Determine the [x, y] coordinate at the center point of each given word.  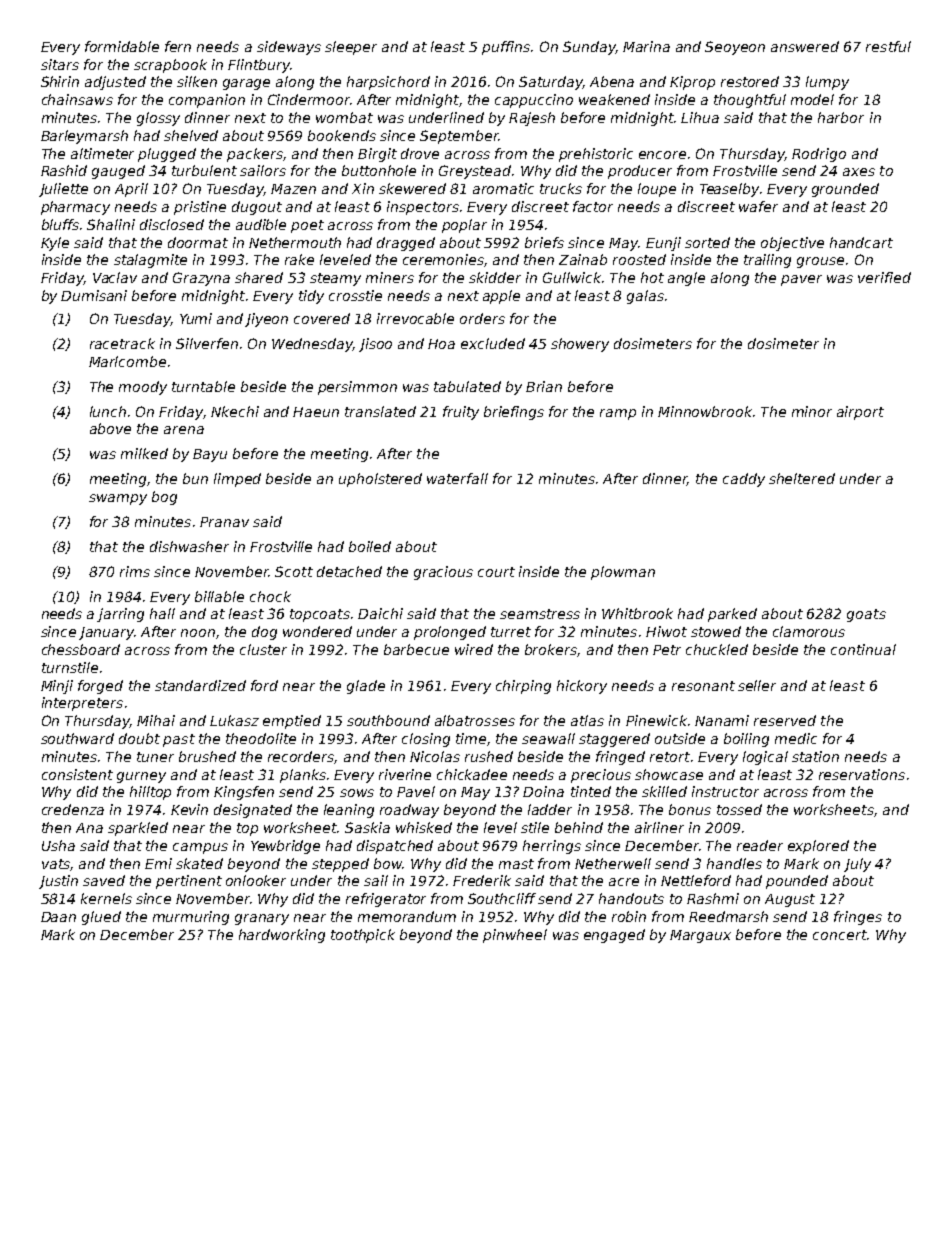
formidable [122, 46]
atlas [587, 720]
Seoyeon [735, 48]
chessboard [81, 649]
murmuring [191, 918]
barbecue [416, 649]
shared [259, 277]
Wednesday [312, 345]
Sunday [589, 48]
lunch [108, 411]
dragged [406, 244]
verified [884, 277]
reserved [785, 720]
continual [863, 649]
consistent [77, 774]
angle [686, 279]
